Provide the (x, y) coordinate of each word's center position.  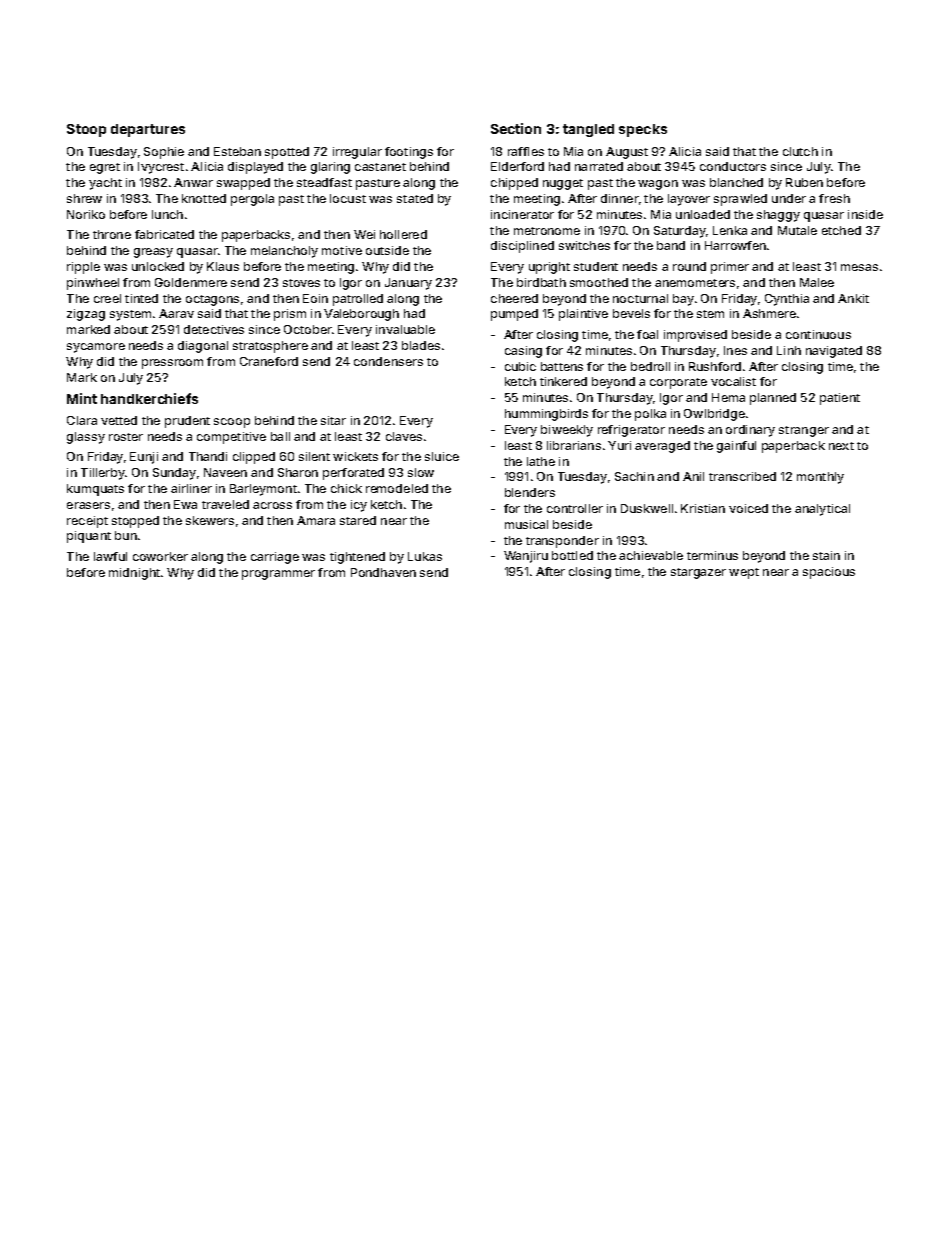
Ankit (853, 298)
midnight (134, 574)
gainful (736, 447)
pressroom (172, 364)
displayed (255, 168)
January (408, 284)
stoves (301, 283)
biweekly (567, 431)
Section (516, 128)
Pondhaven (383, 572)
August (627, 153)
